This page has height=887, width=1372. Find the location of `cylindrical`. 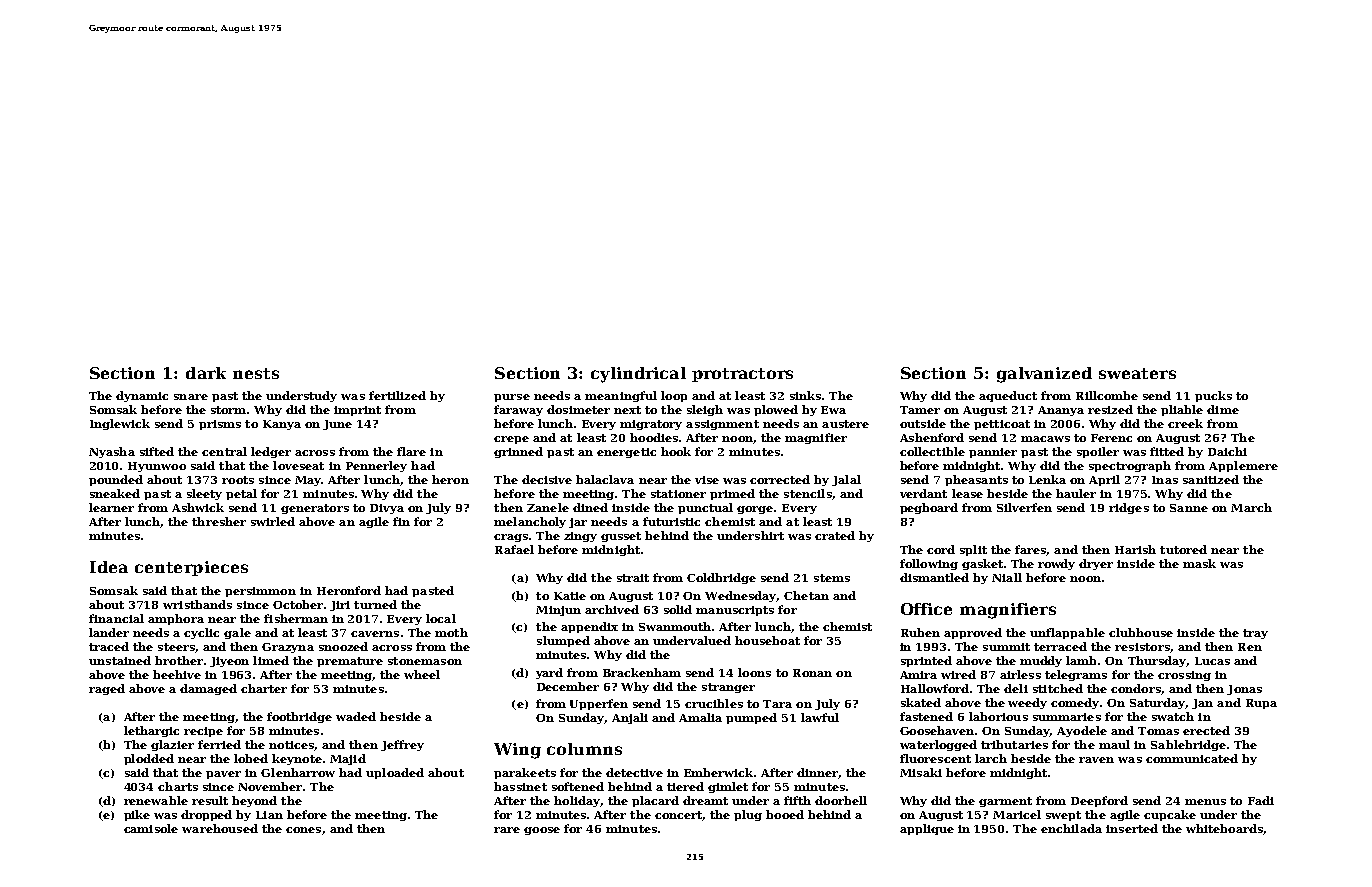

cylindrical is located at coordinates (638, 375).
